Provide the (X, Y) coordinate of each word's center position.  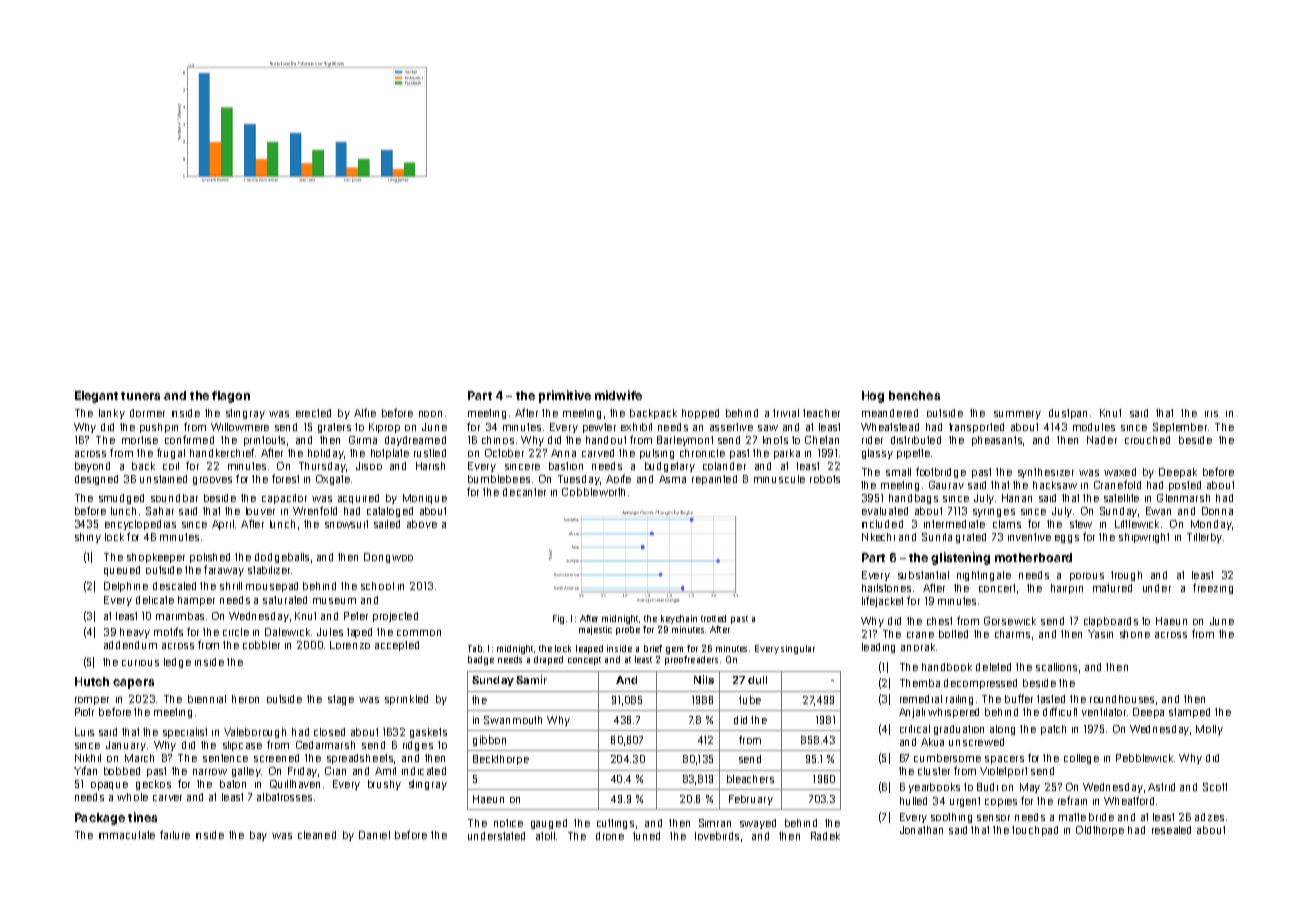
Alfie (365, 412)
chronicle (702, 453)
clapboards (1111, 622)
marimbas (180, 616)
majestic (595, 630)
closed (329, 732)
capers (133, 684)
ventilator (1104, 712)
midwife (618, 395)
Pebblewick (1144, 758)
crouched (1147, 440)
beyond (92, 467)
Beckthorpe (501, 760)
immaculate (127, 835)
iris (1211, 414)
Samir (531, 679)
